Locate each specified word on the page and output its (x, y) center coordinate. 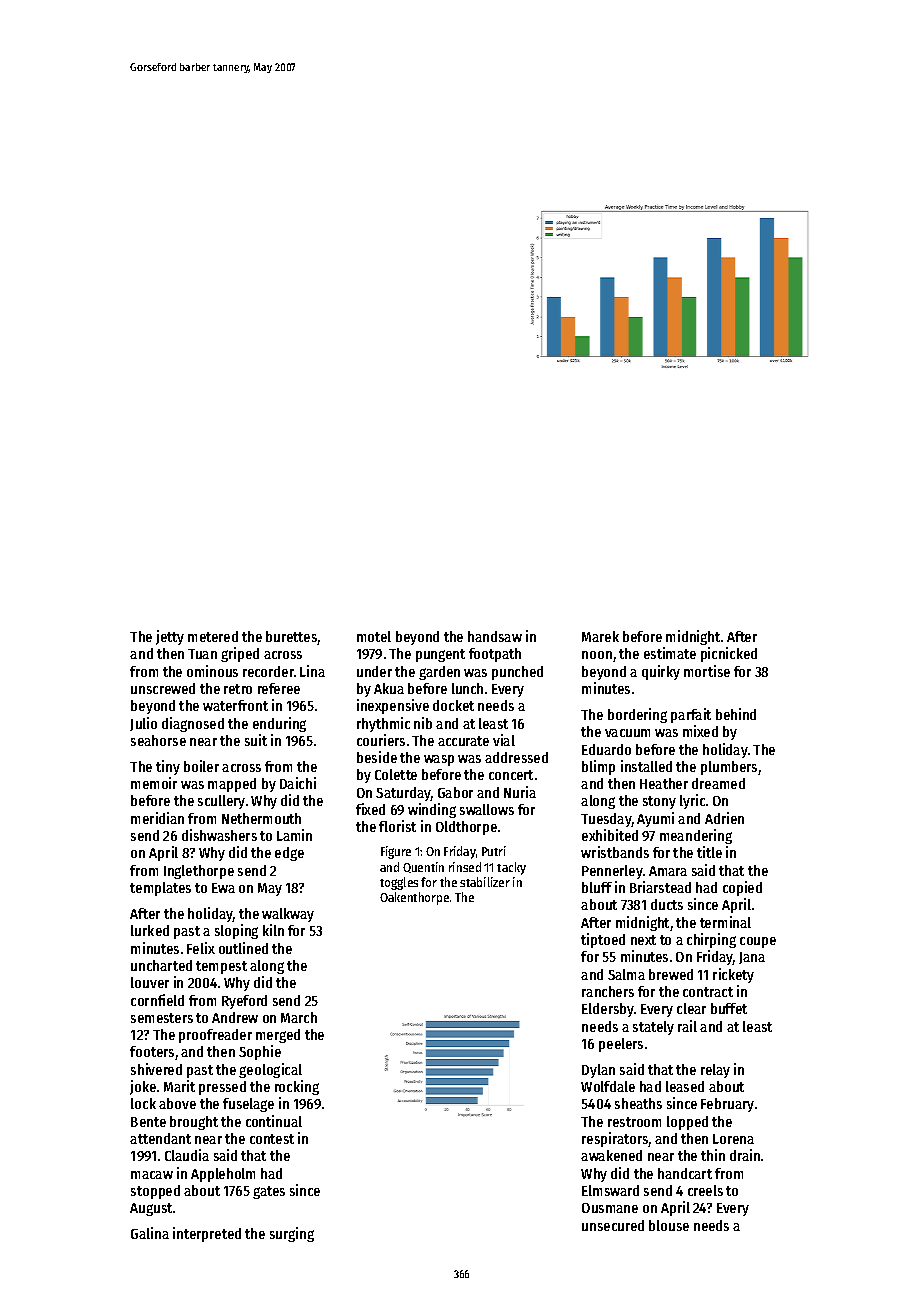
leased (685, 1086)
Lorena (733, 1139)
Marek (600, 636)
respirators (615, 1139)
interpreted (207, 1234)
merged (278, 1036)
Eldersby (608, 1010)
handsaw (495, 636)
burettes (292, 638)
